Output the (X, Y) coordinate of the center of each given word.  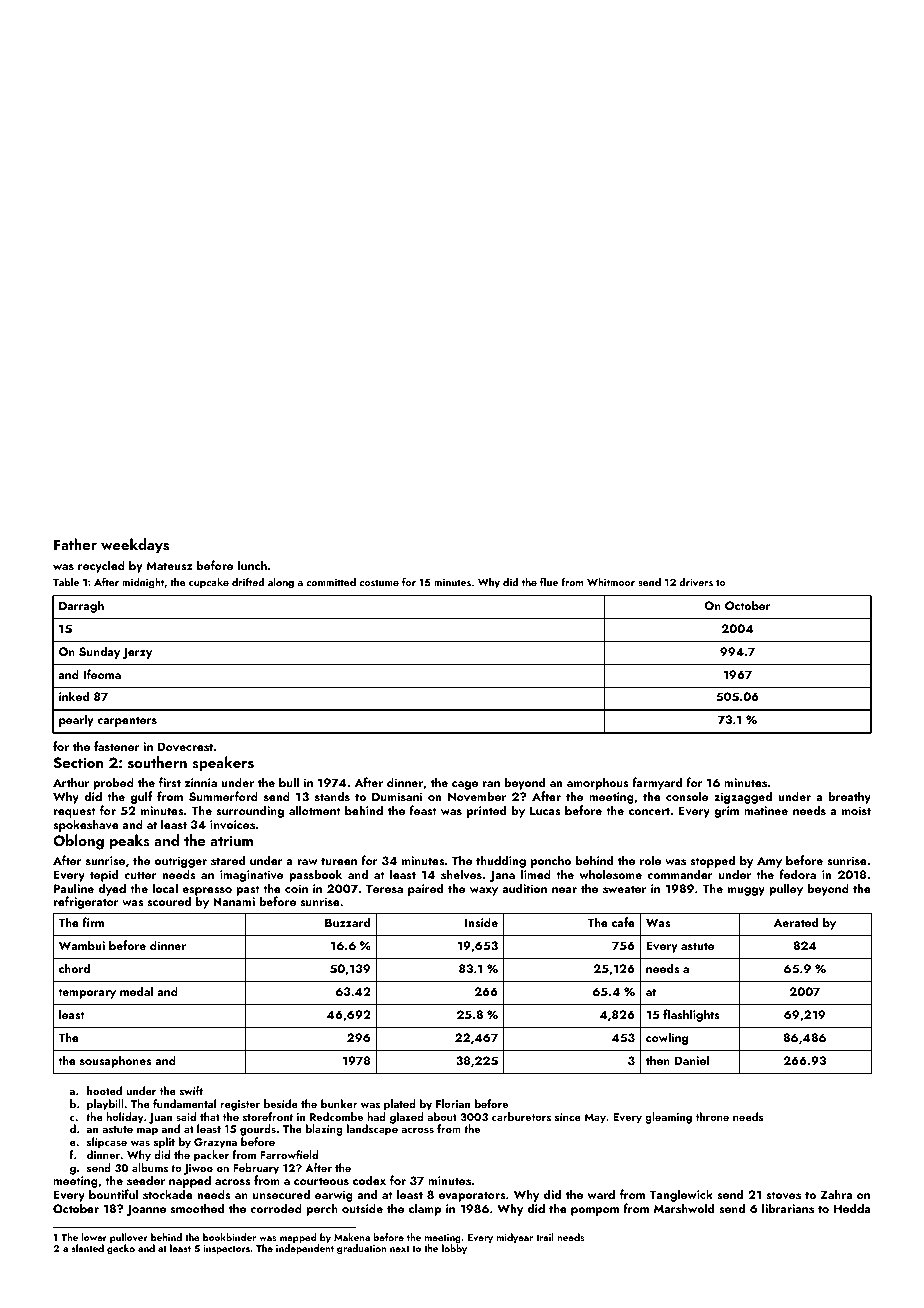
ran (491, 784)
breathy (849, 797)
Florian (453, 1103)
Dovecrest (185, 746)
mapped (298, 1238)
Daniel (692, 1060)
